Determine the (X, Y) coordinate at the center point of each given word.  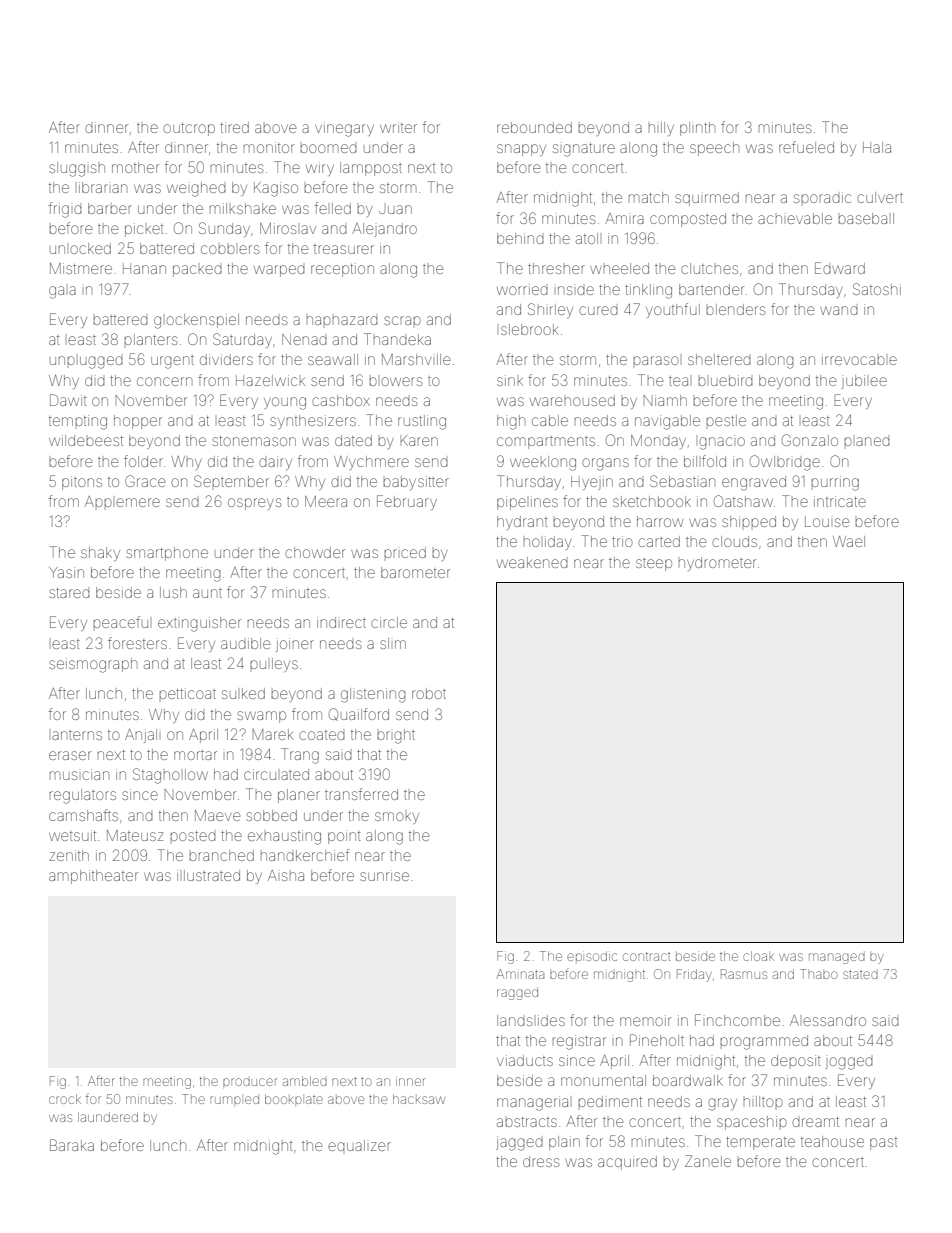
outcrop (189, 129)
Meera (326, 501)
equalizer (359, 1145)
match (649, 197)
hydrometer (717, 564)
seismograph (93, 665)
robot (429, 693)
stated (860, 974)
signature (584, 150)
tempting (78, 422)
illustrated (208, 875)
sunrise (384, 875)
